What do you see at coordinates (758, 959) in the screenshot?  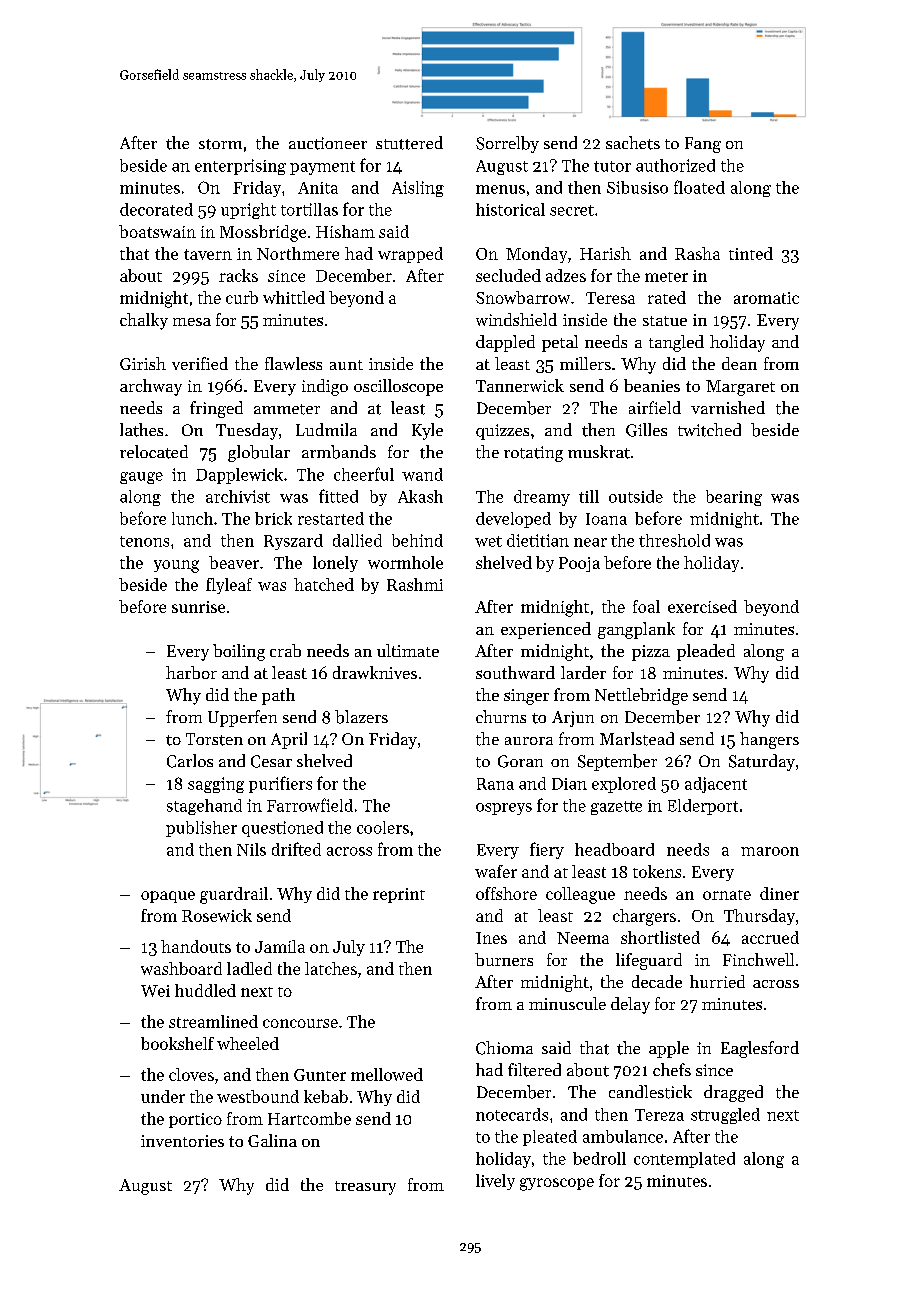 I see `Finchwell` at bounding box center [758, 959].
